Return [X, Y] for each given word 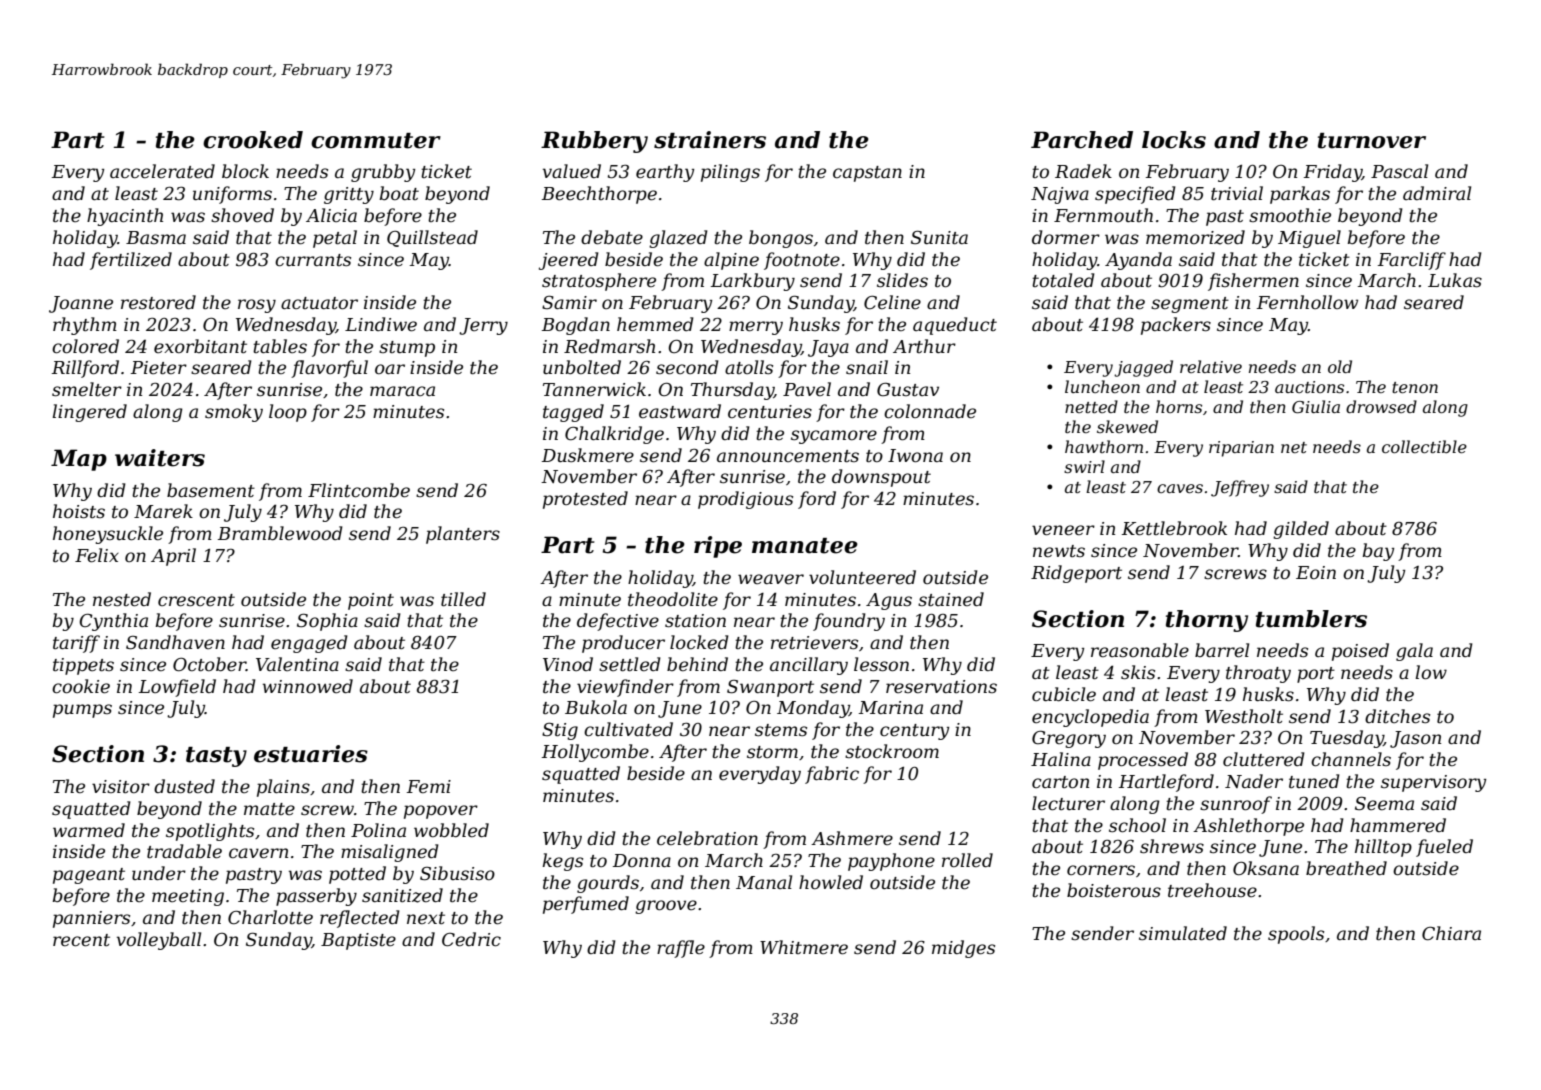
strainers [710, 140]
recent [81, 940]
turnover [1372, 141]
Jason [1415, 739]
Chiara [1451, 933]
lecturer [1068, 803]
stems [781, 730]
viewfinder [625, 688]
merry [756, 328]
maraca [402, 391]
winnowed [308, 686]
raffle [681, 949]
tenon [1415, 387]
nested [122, 599]
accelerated [162, 171]
